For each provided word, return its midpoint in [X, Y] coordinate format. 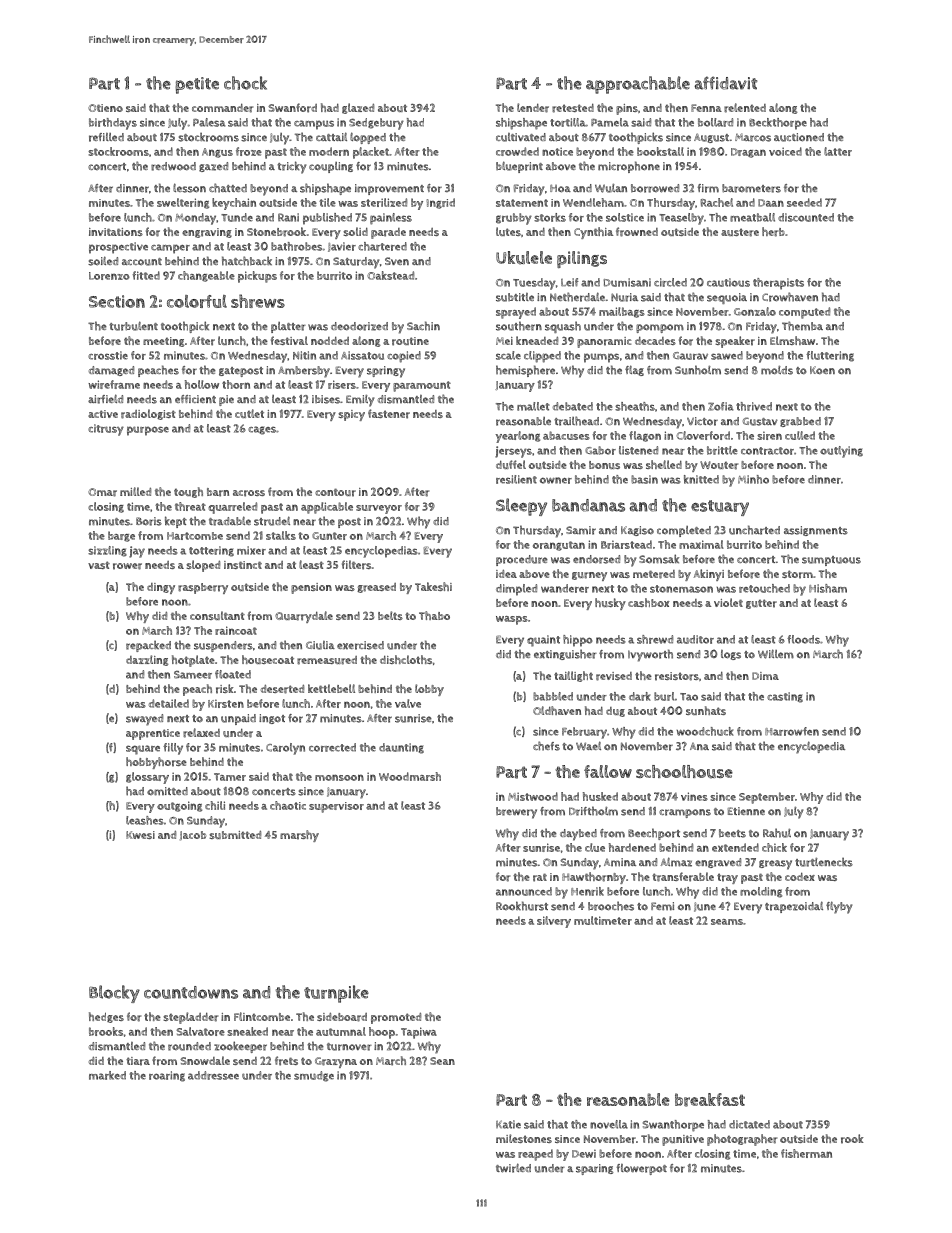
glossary [147, 778]
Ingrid [441, 203]
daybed [578, 835]
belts [390, 615]
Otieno [105, 108]
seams [727, 922]
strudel [272, 521]
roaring [167, 1076]
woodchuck [705, 731]
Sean [442, 1061]
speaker [735, 342]
